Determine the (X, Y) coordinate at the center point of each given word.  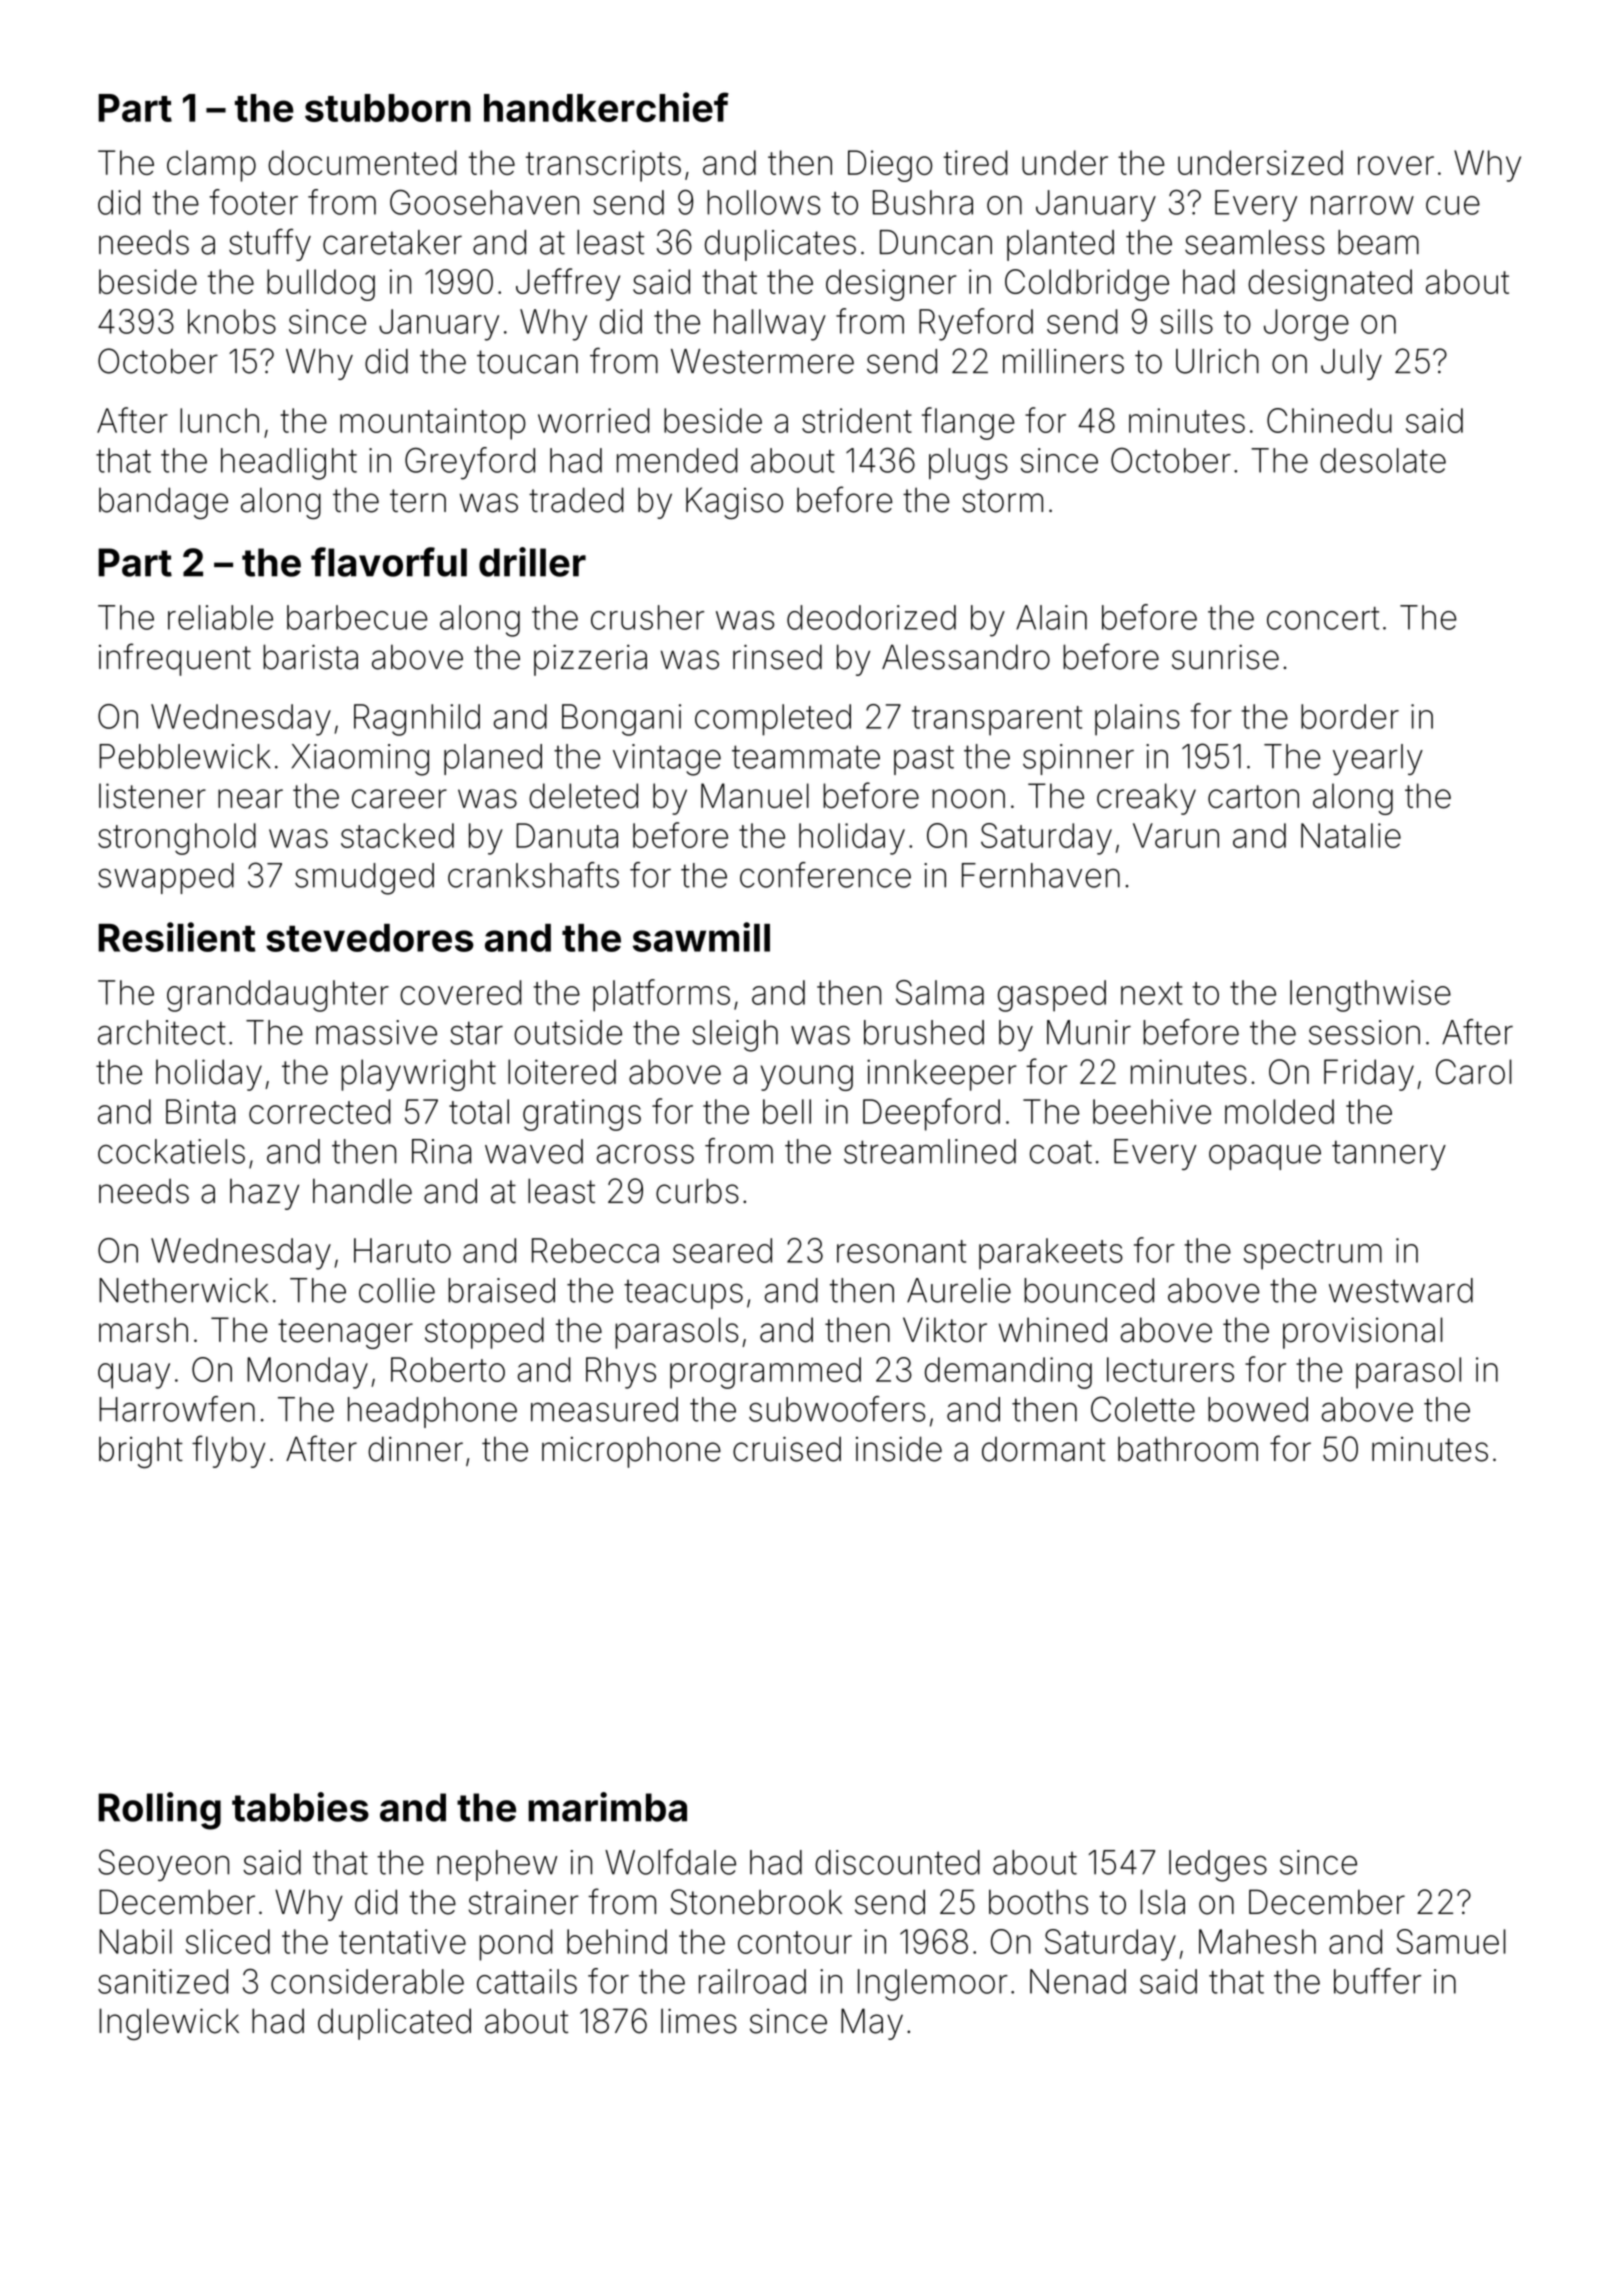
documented (362, 162)
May (872, 2024)
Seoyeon (163, 1865)
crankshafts (533, 875)
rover (1396, 165)
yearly (1378, 759)
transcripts (603, 166)
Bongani (621, 720)
